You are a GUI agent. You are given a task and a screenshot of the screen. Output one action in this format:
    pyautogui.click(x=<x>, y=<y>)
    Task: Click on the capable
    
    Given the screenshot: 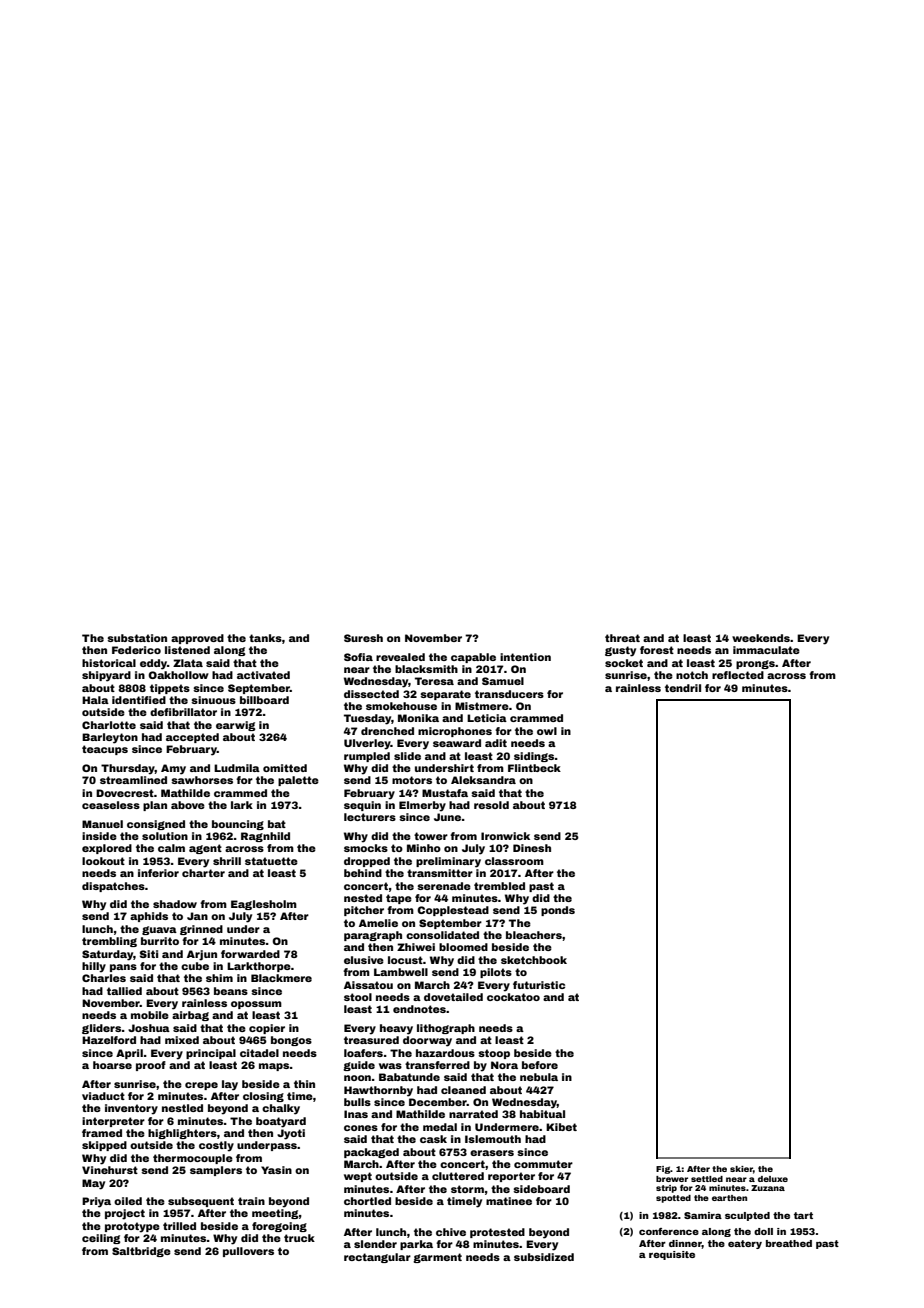 What is the action you would take?
    pyautogui.click(x=473, y=658)
